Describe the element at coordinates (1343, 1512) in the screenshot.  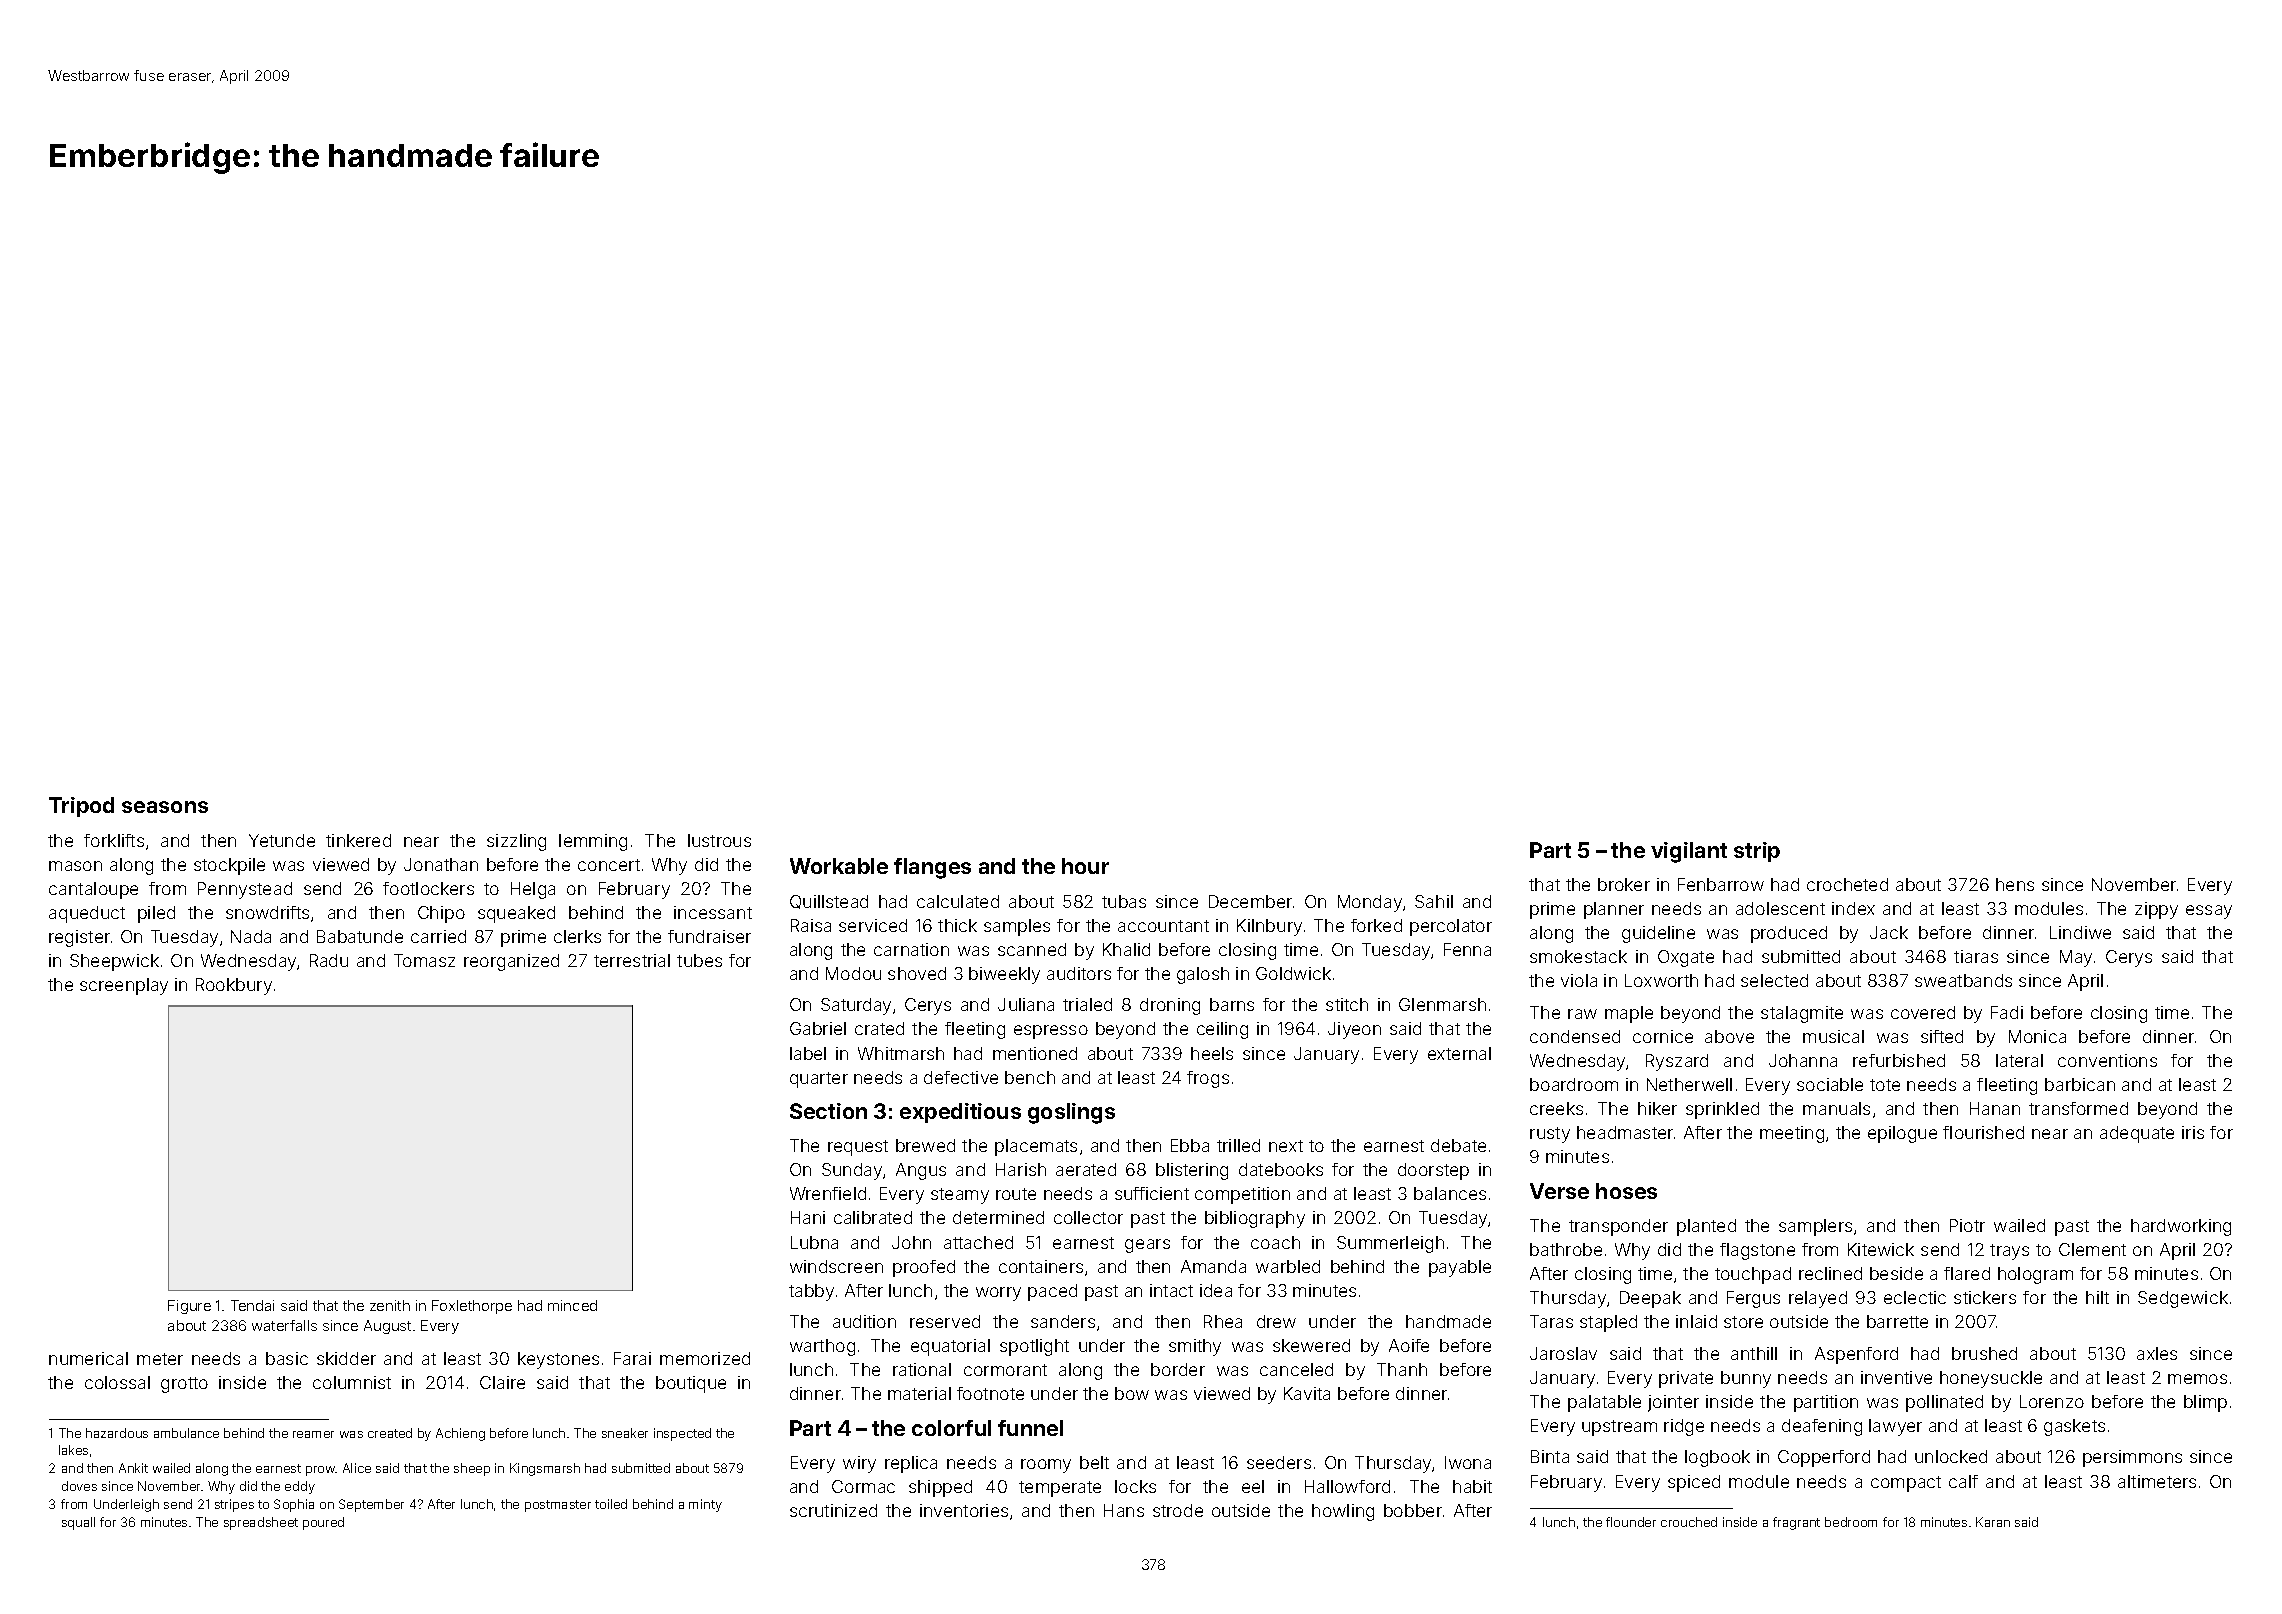
I see `howling` at that location.
